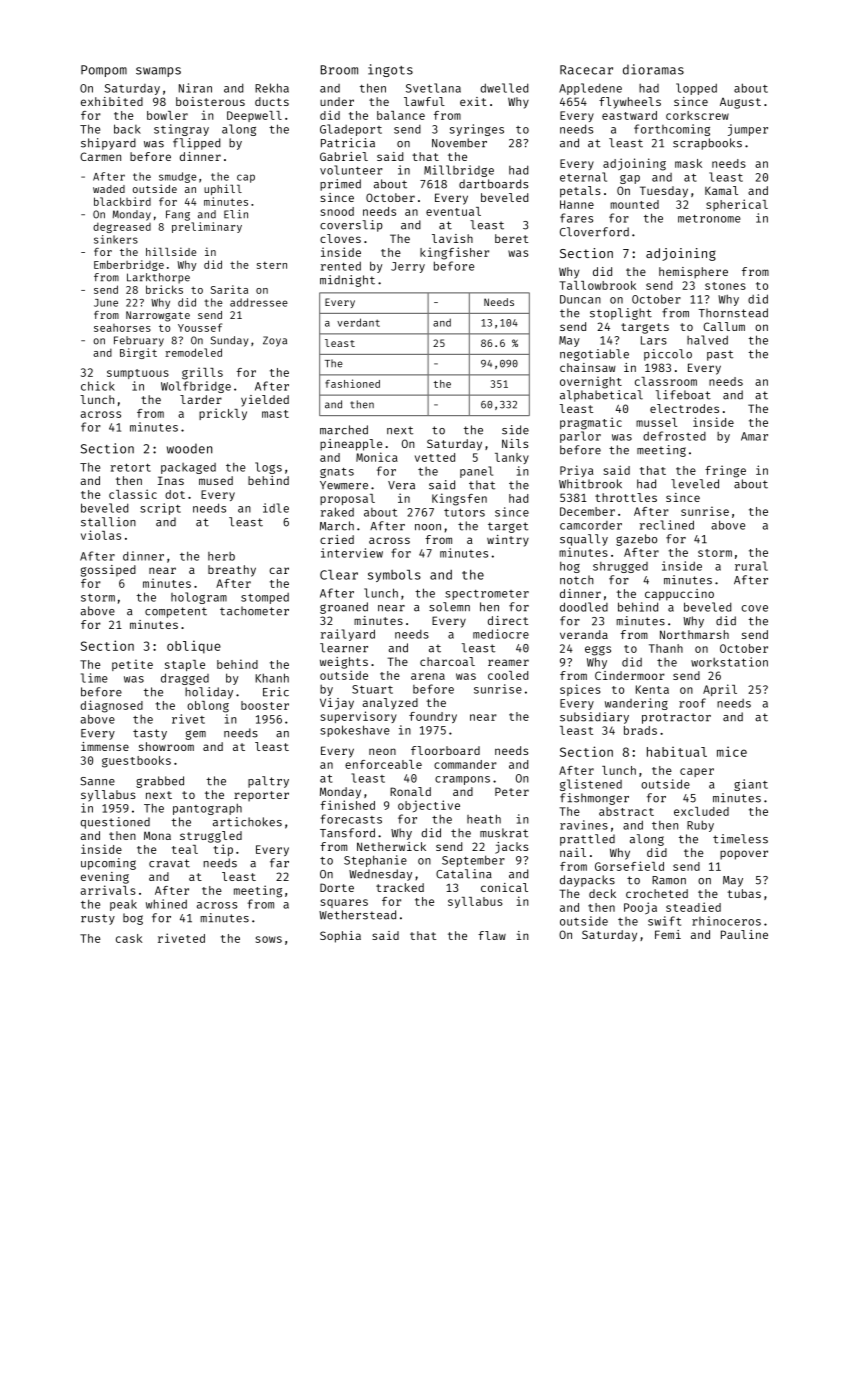 The width and height of the document is (849, 1400). What do you see at coordinates (207, 227) in the document?
I see `preliminary` at bounding box center [207, 227].
